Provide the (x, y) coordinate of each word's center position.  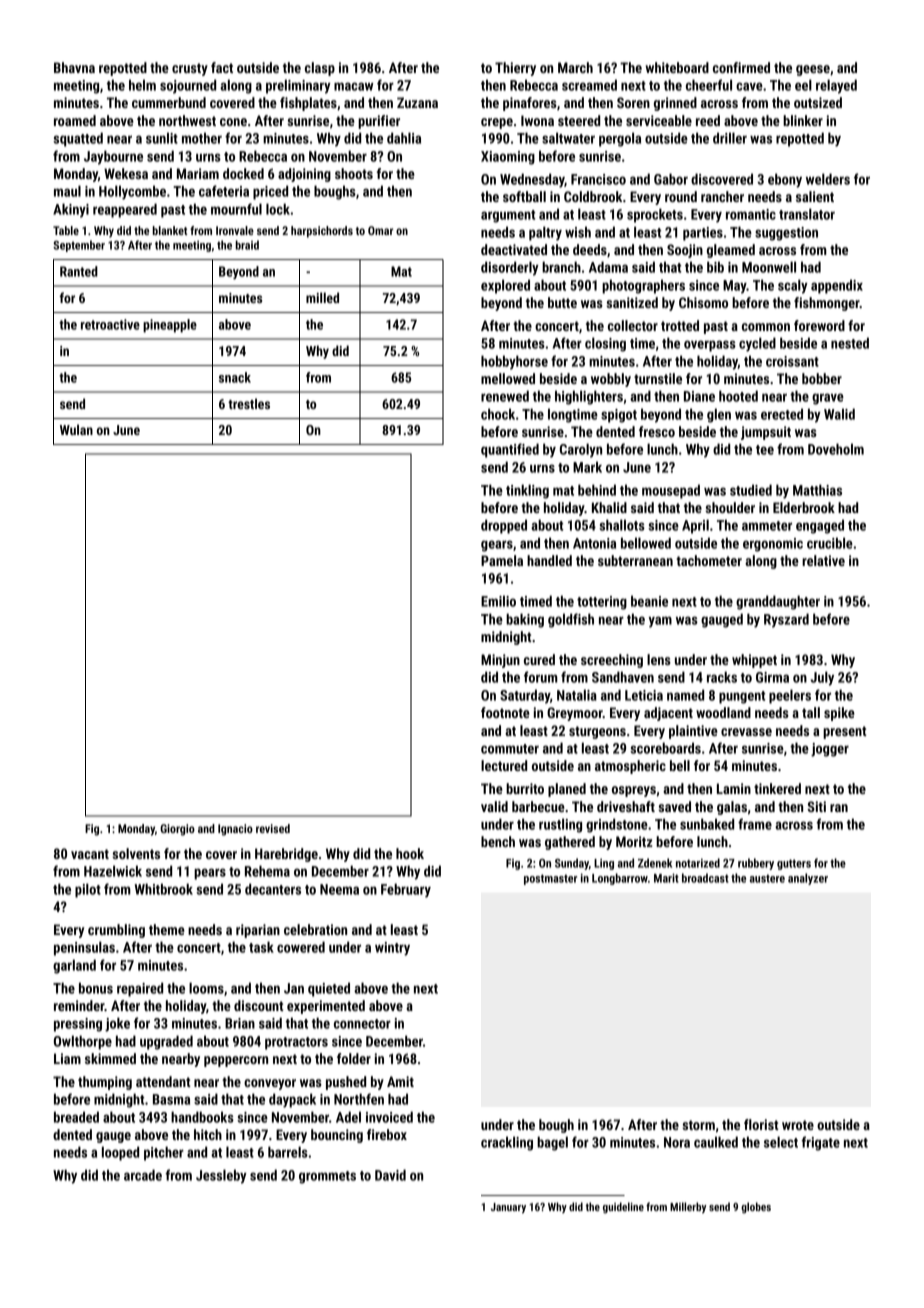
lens (659, 659)
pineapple (170, 326)
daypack (292, 1100)
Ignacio (235, 830)
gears (497, 546)
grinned (675, 104)
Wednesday (532, 180)
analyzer (808, 879)
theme (167, 929)
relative (823, 560)
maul (67, 191)
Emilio (498, 601)
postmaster (550, 879)
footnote (505, 712)
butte (562, 302)
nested (850, 343)
